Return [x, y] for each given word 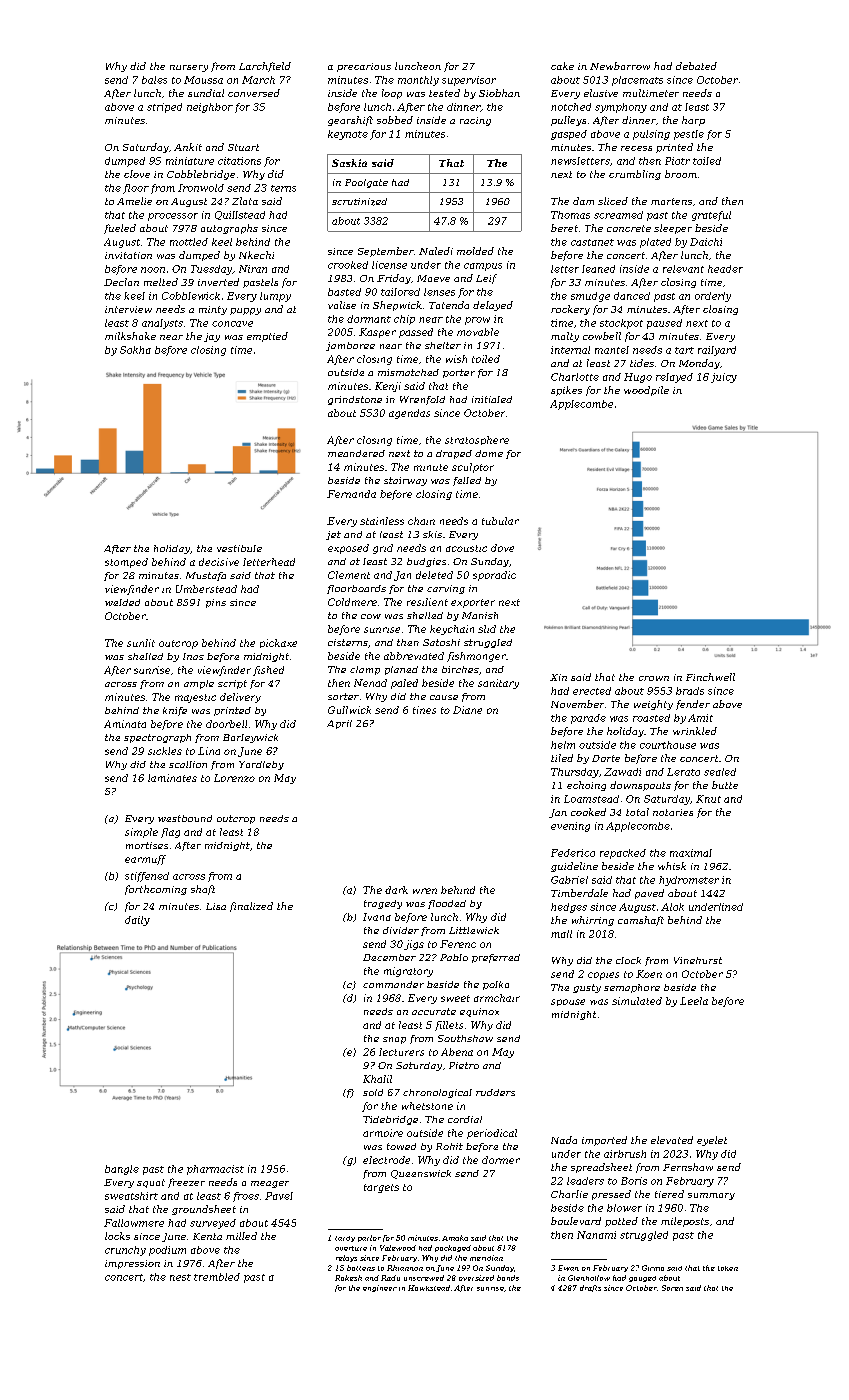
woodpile [646, 391]
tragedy [383, 904]
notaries [673, 812]
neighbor [210, 108]
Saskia [349, 163]
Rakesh [348, 1278]
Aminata [125, 724]
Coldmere [352, 602]
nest [180, 1277]
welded [122, 602]
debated [696, 66]
